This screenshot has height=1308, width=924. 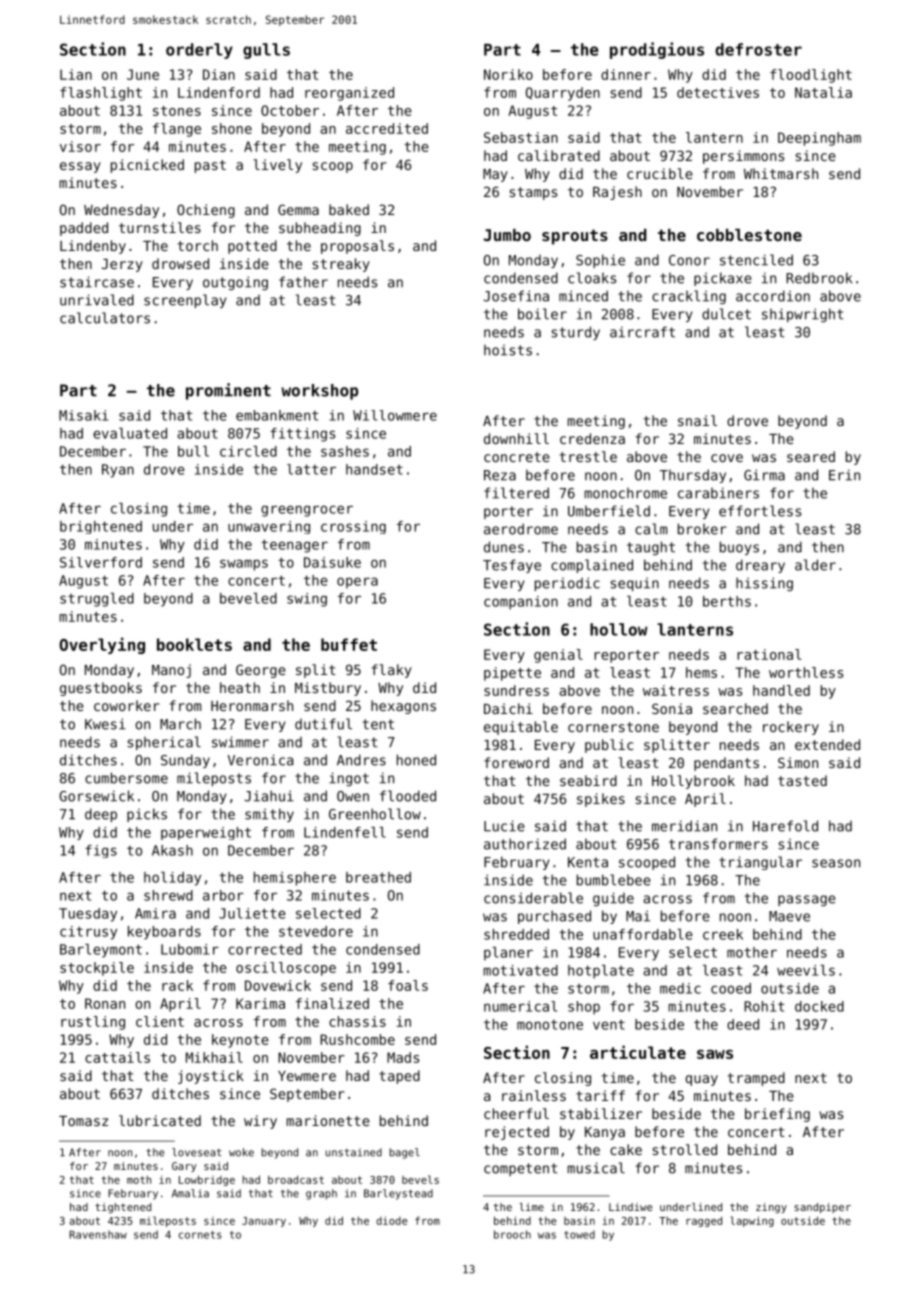 I want to click on articulate, so click(x=638, y=1052).
